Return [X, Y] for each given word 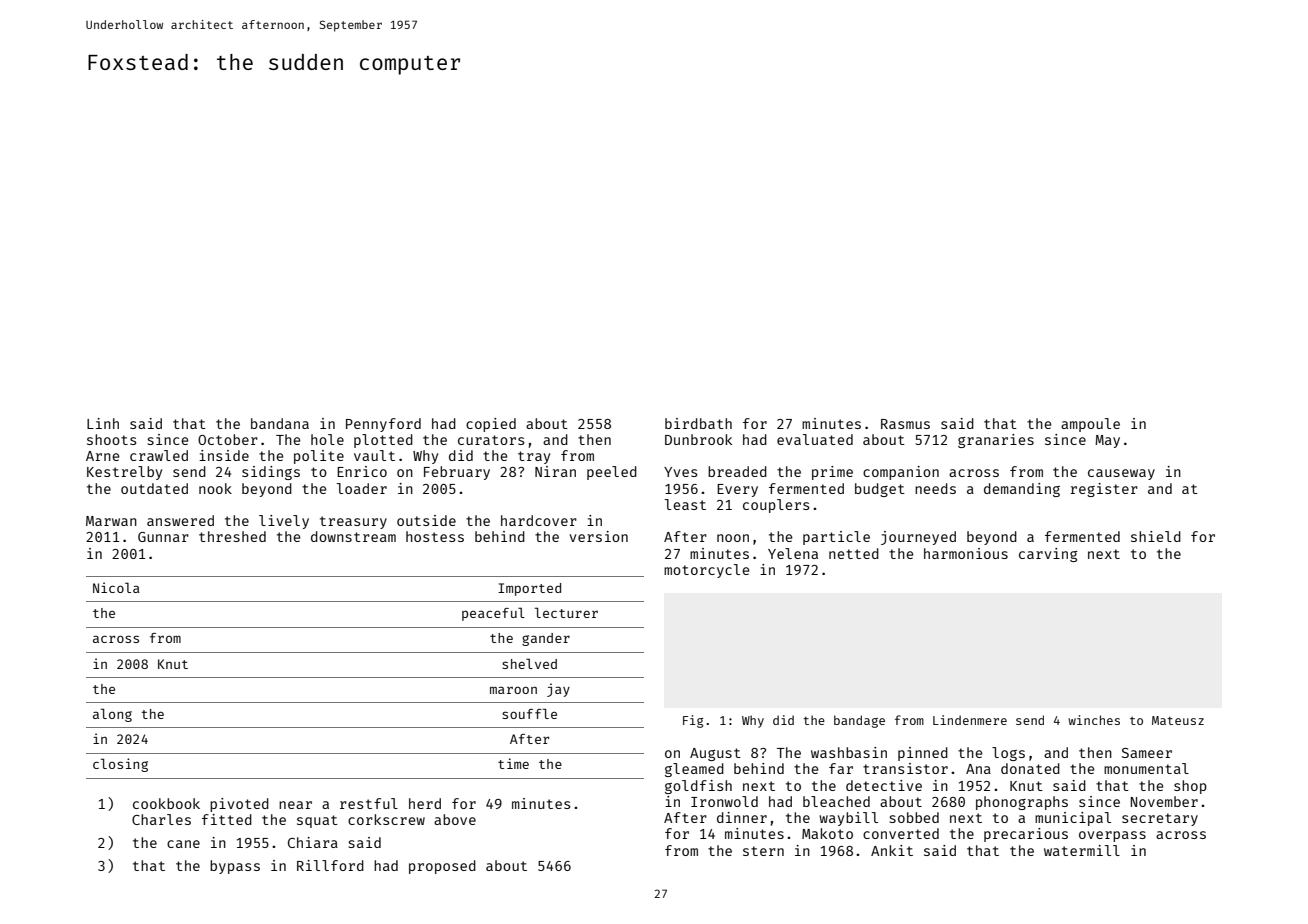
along [112, 715]
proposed [442, 867]
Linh [103, 423]
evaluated [815, 439]
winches [1094, 720]
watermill [1082, 850]
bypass [235, 867]
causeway [1121, 474]
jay [558, 690]
